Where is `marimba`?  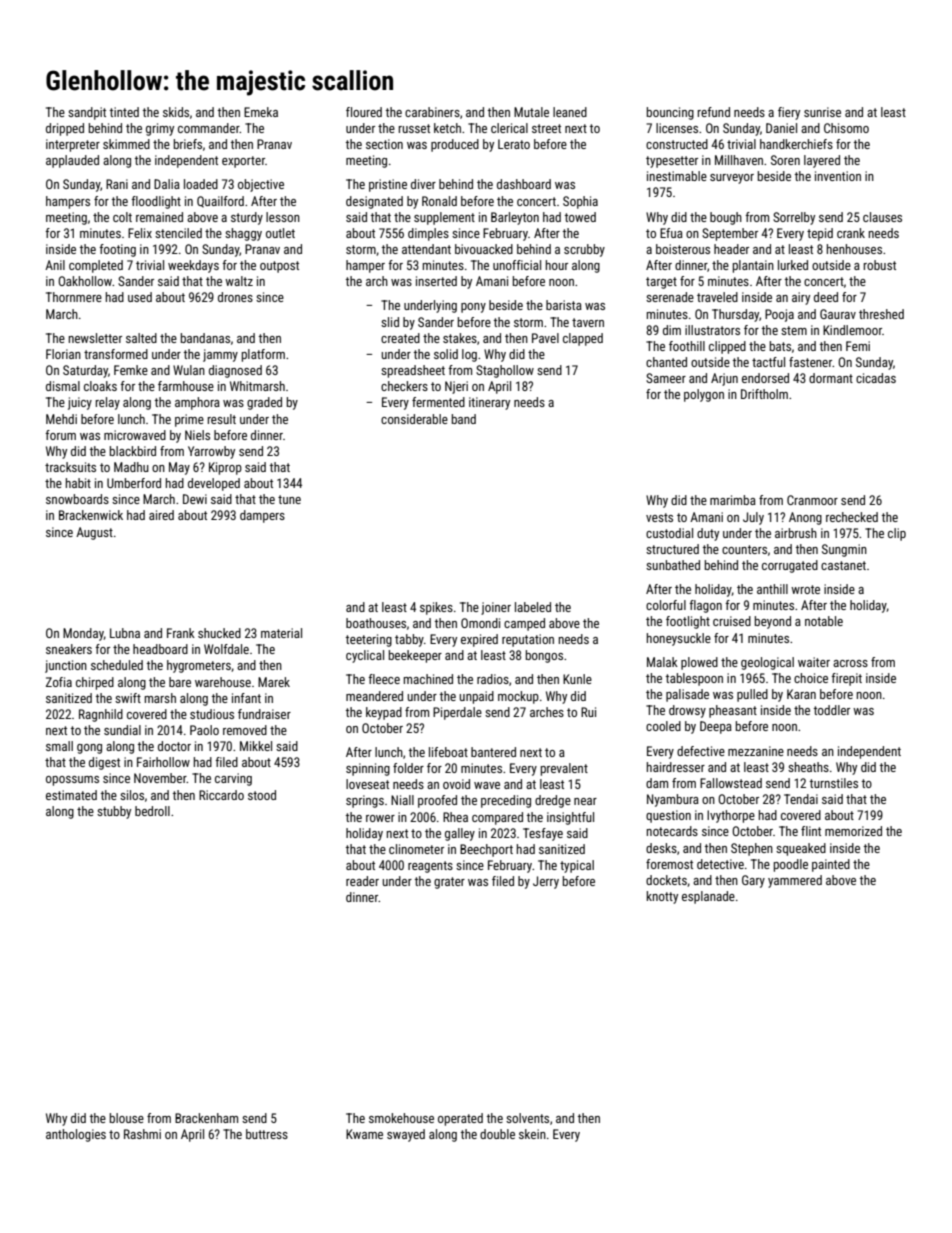
marimba is located at coordinates (733, 500).
